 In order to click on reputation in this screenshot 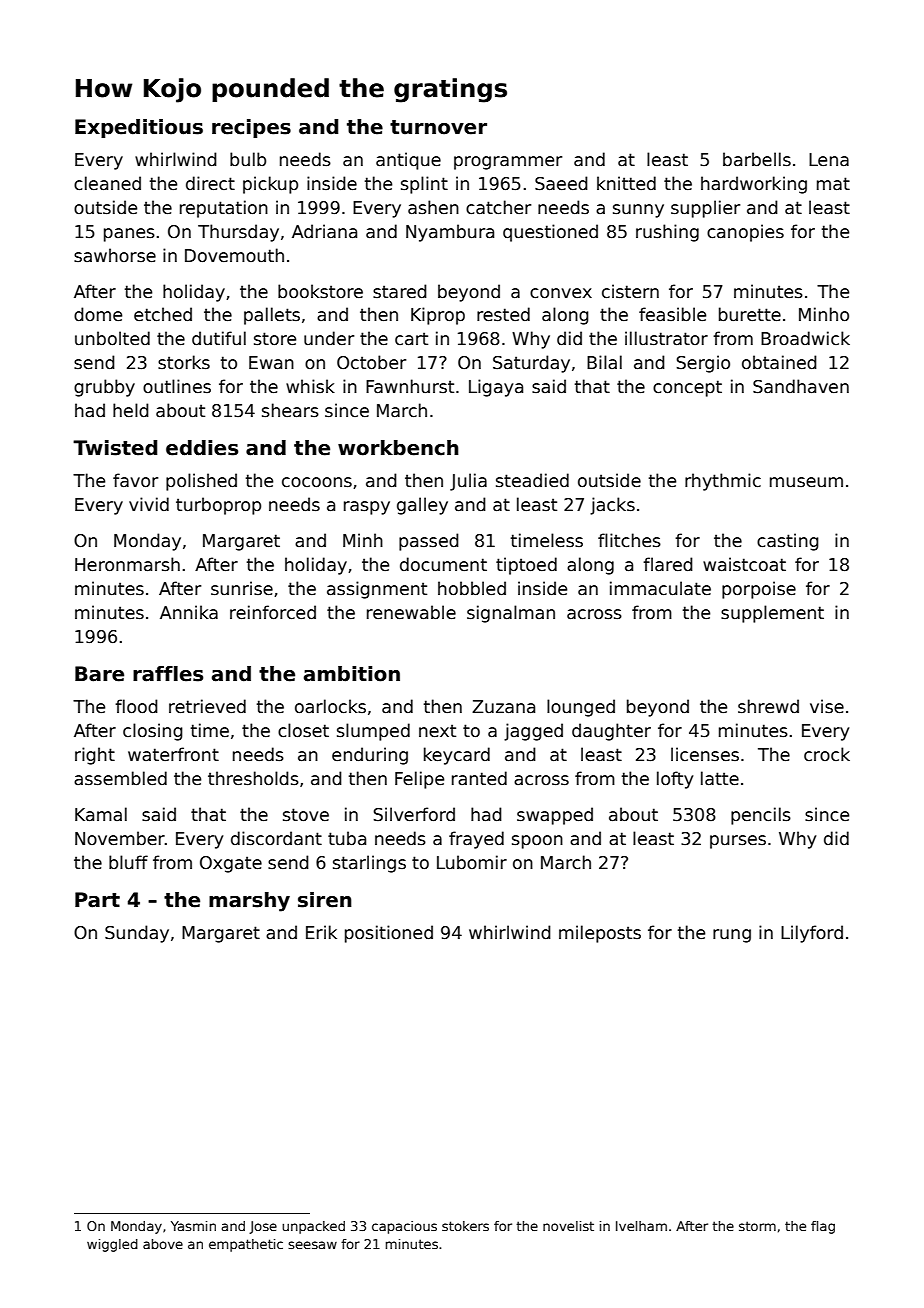, I will do `click(224, 209)`.
